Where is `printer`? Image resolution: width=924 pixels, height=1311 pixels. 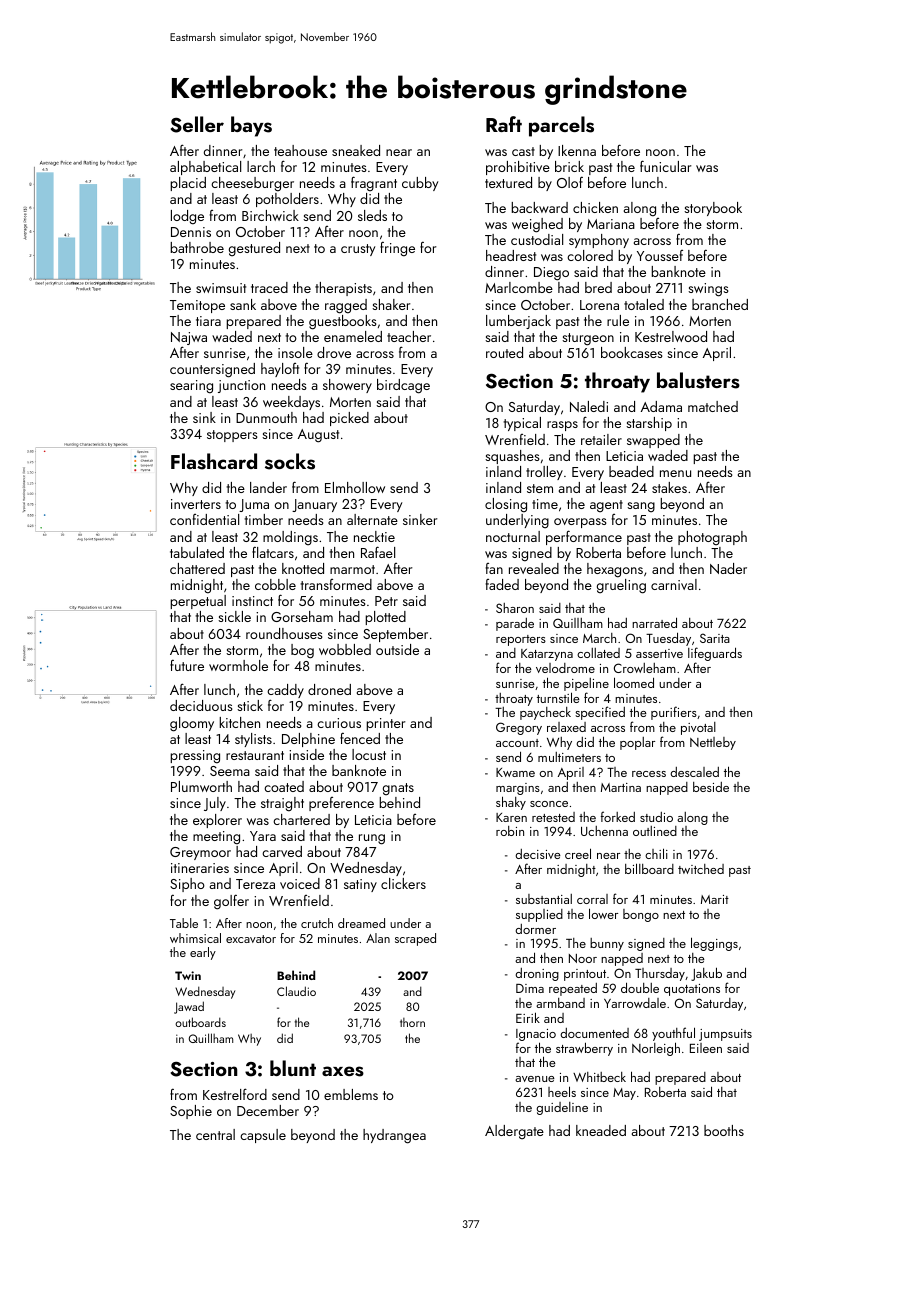 printer is located at coordinates (385, 724).
